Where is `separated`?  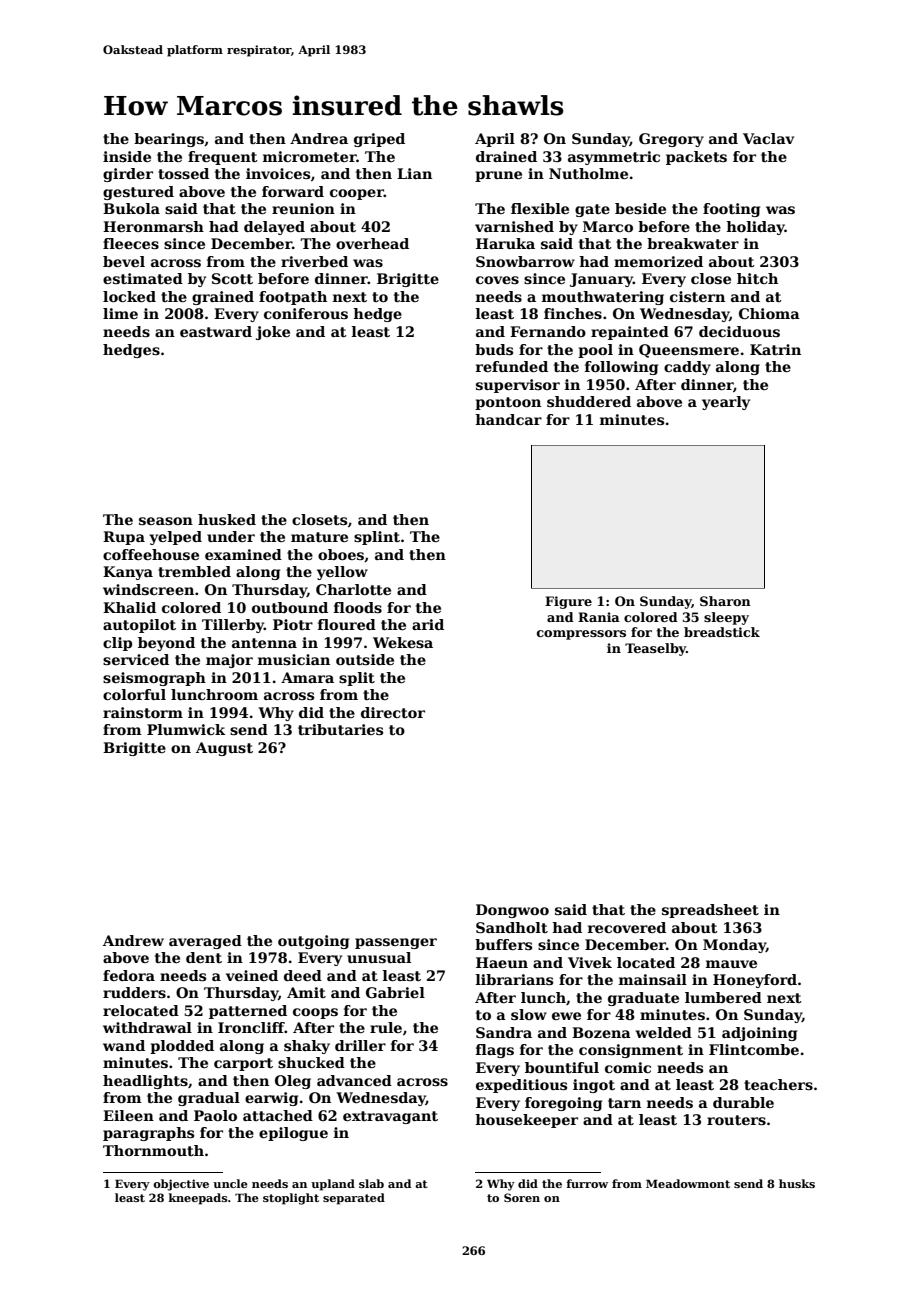 separated is located at coordinates (354, 1199).
